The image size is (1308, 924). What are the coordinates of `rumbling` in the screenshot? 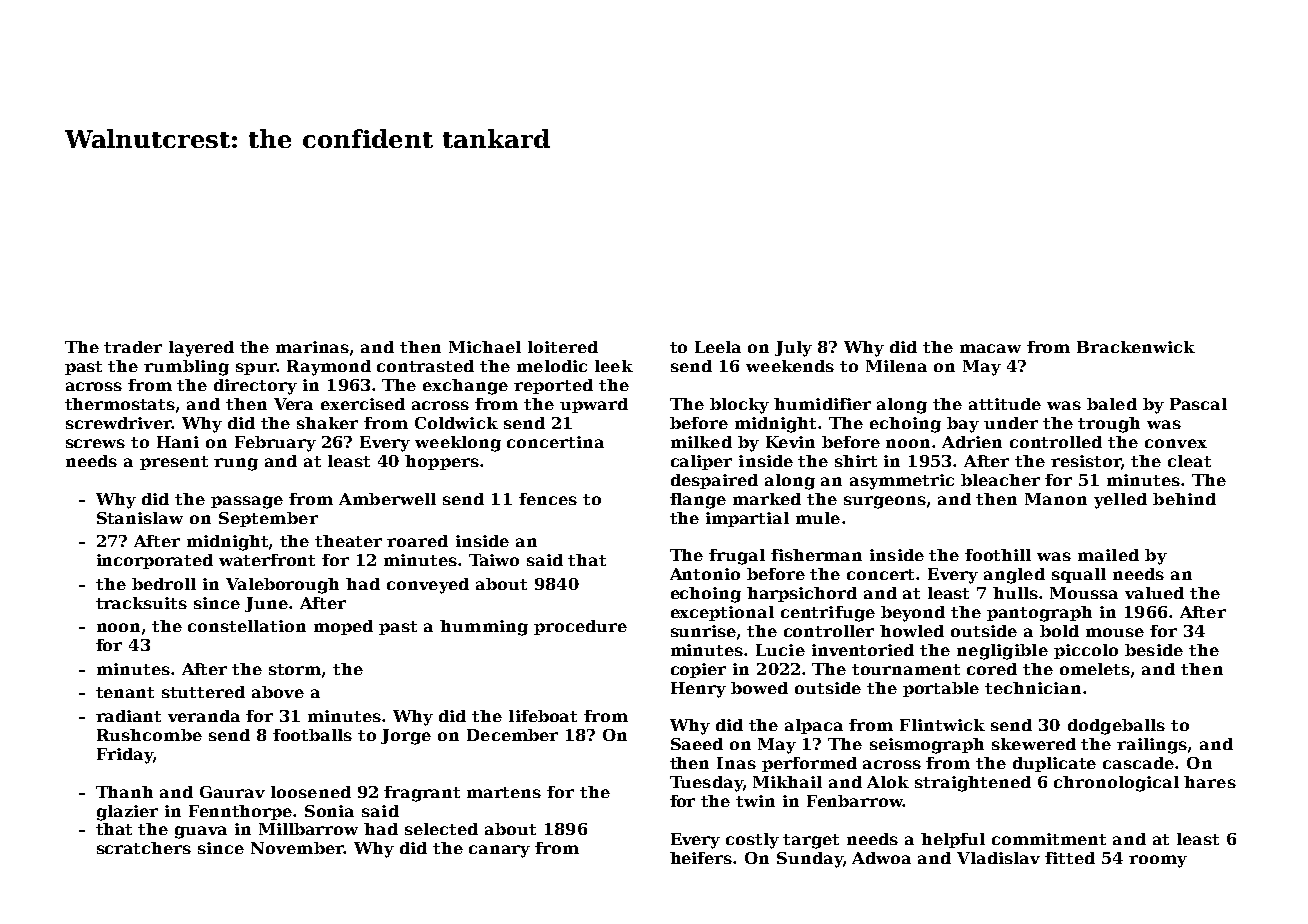 It's located at (186, 368).
